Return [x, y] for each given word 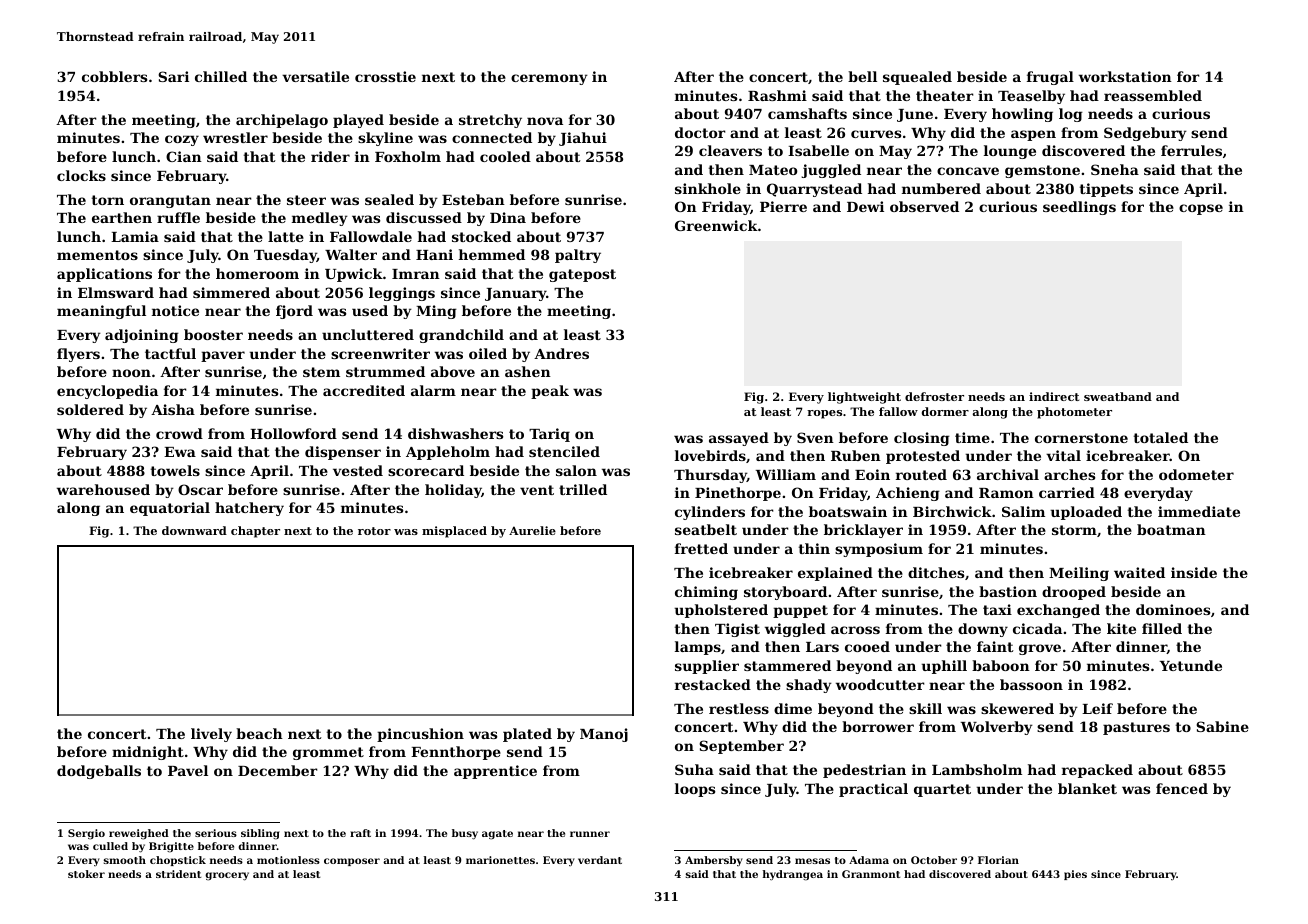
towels [175, 470]
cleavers [730, 150]
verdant [600, 860]
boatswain [848, 511]
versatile [315, 76]
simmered [231, 292]
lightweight [864, 398]
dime [793, 708]
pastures [1136, 728]
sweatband [1118, 396]
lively [211, 735]
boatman [1171, 529]
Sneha [1115, 169]
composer [352, 862]
